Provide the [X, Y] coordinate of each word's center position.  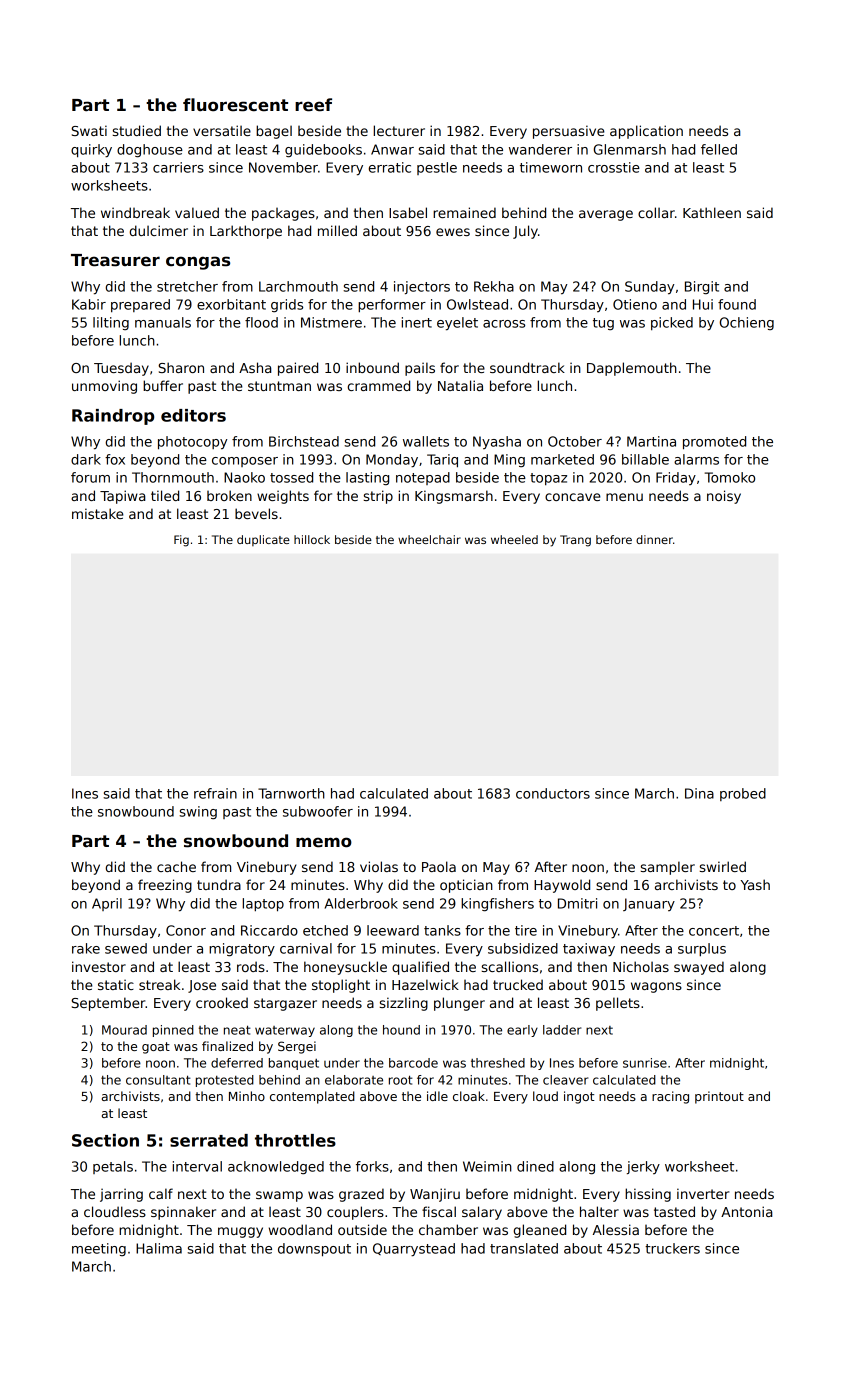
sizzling [404, 1004]
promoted [714, 443]
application [646, 132]
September [108, 1004]
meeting [99, 1249]
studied [137, 130]
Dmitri [577, 903]
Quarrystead [414, 1250]
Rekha [494, 286]
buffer [163, 385]
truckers [672, 1248]
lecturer [399, 130]
